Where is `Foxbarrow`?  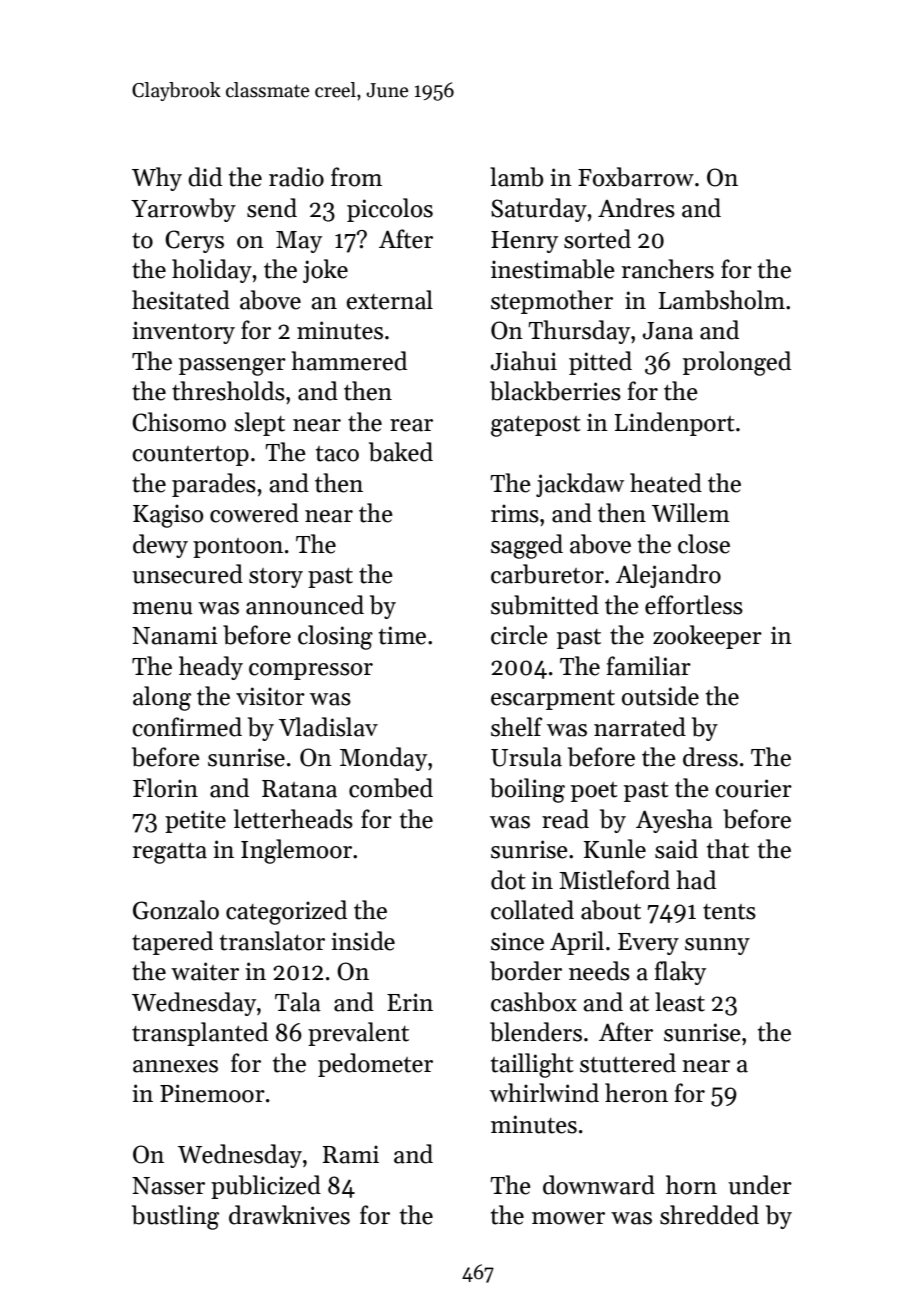 Foxbarrow is located at coordinates (636, 177).
